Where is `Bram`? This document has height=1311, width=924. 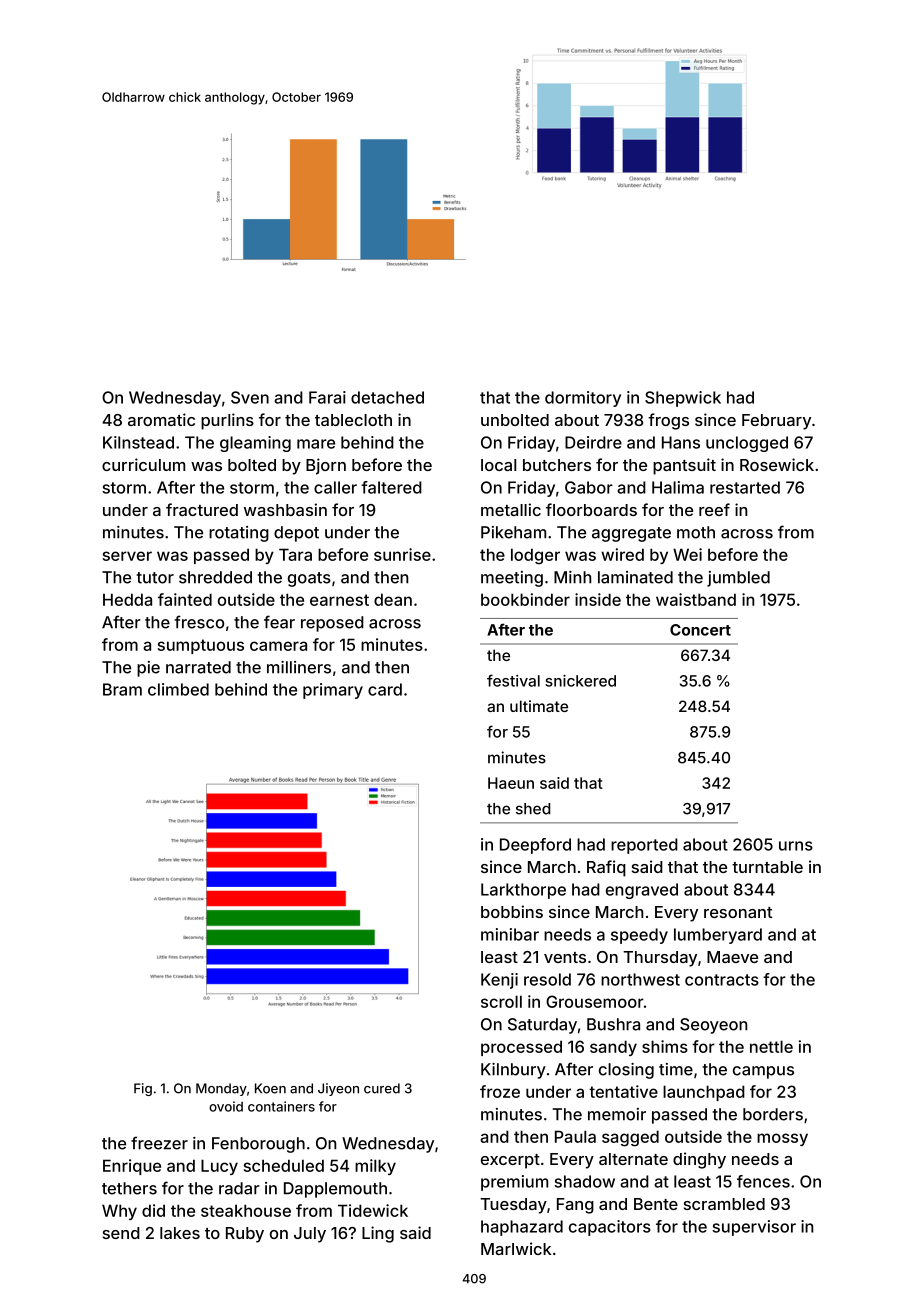 Bram is located at coordinates (122, 689).
